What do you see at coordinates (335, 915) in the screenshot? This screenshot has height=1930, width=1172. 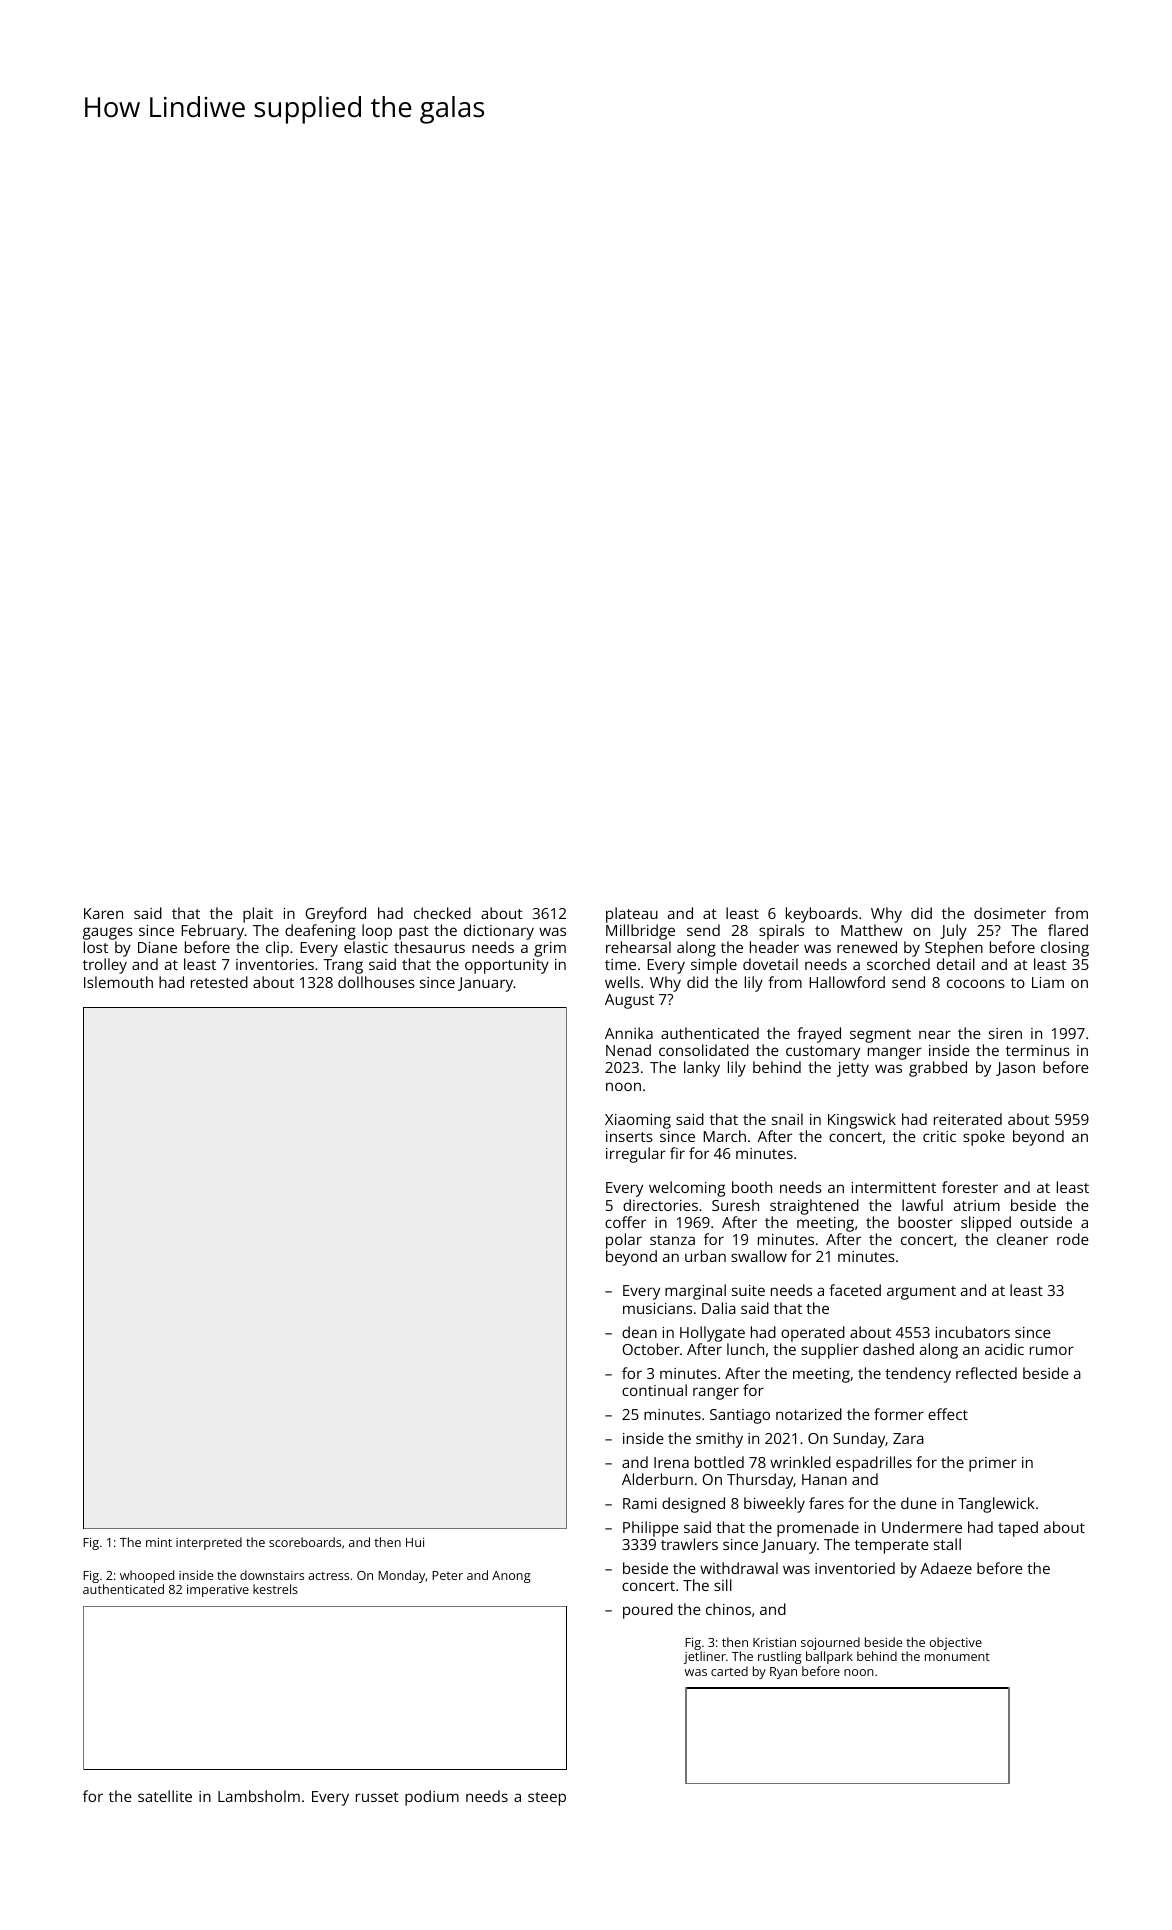 I see `Greyford` at bounding box center [335, 915].
